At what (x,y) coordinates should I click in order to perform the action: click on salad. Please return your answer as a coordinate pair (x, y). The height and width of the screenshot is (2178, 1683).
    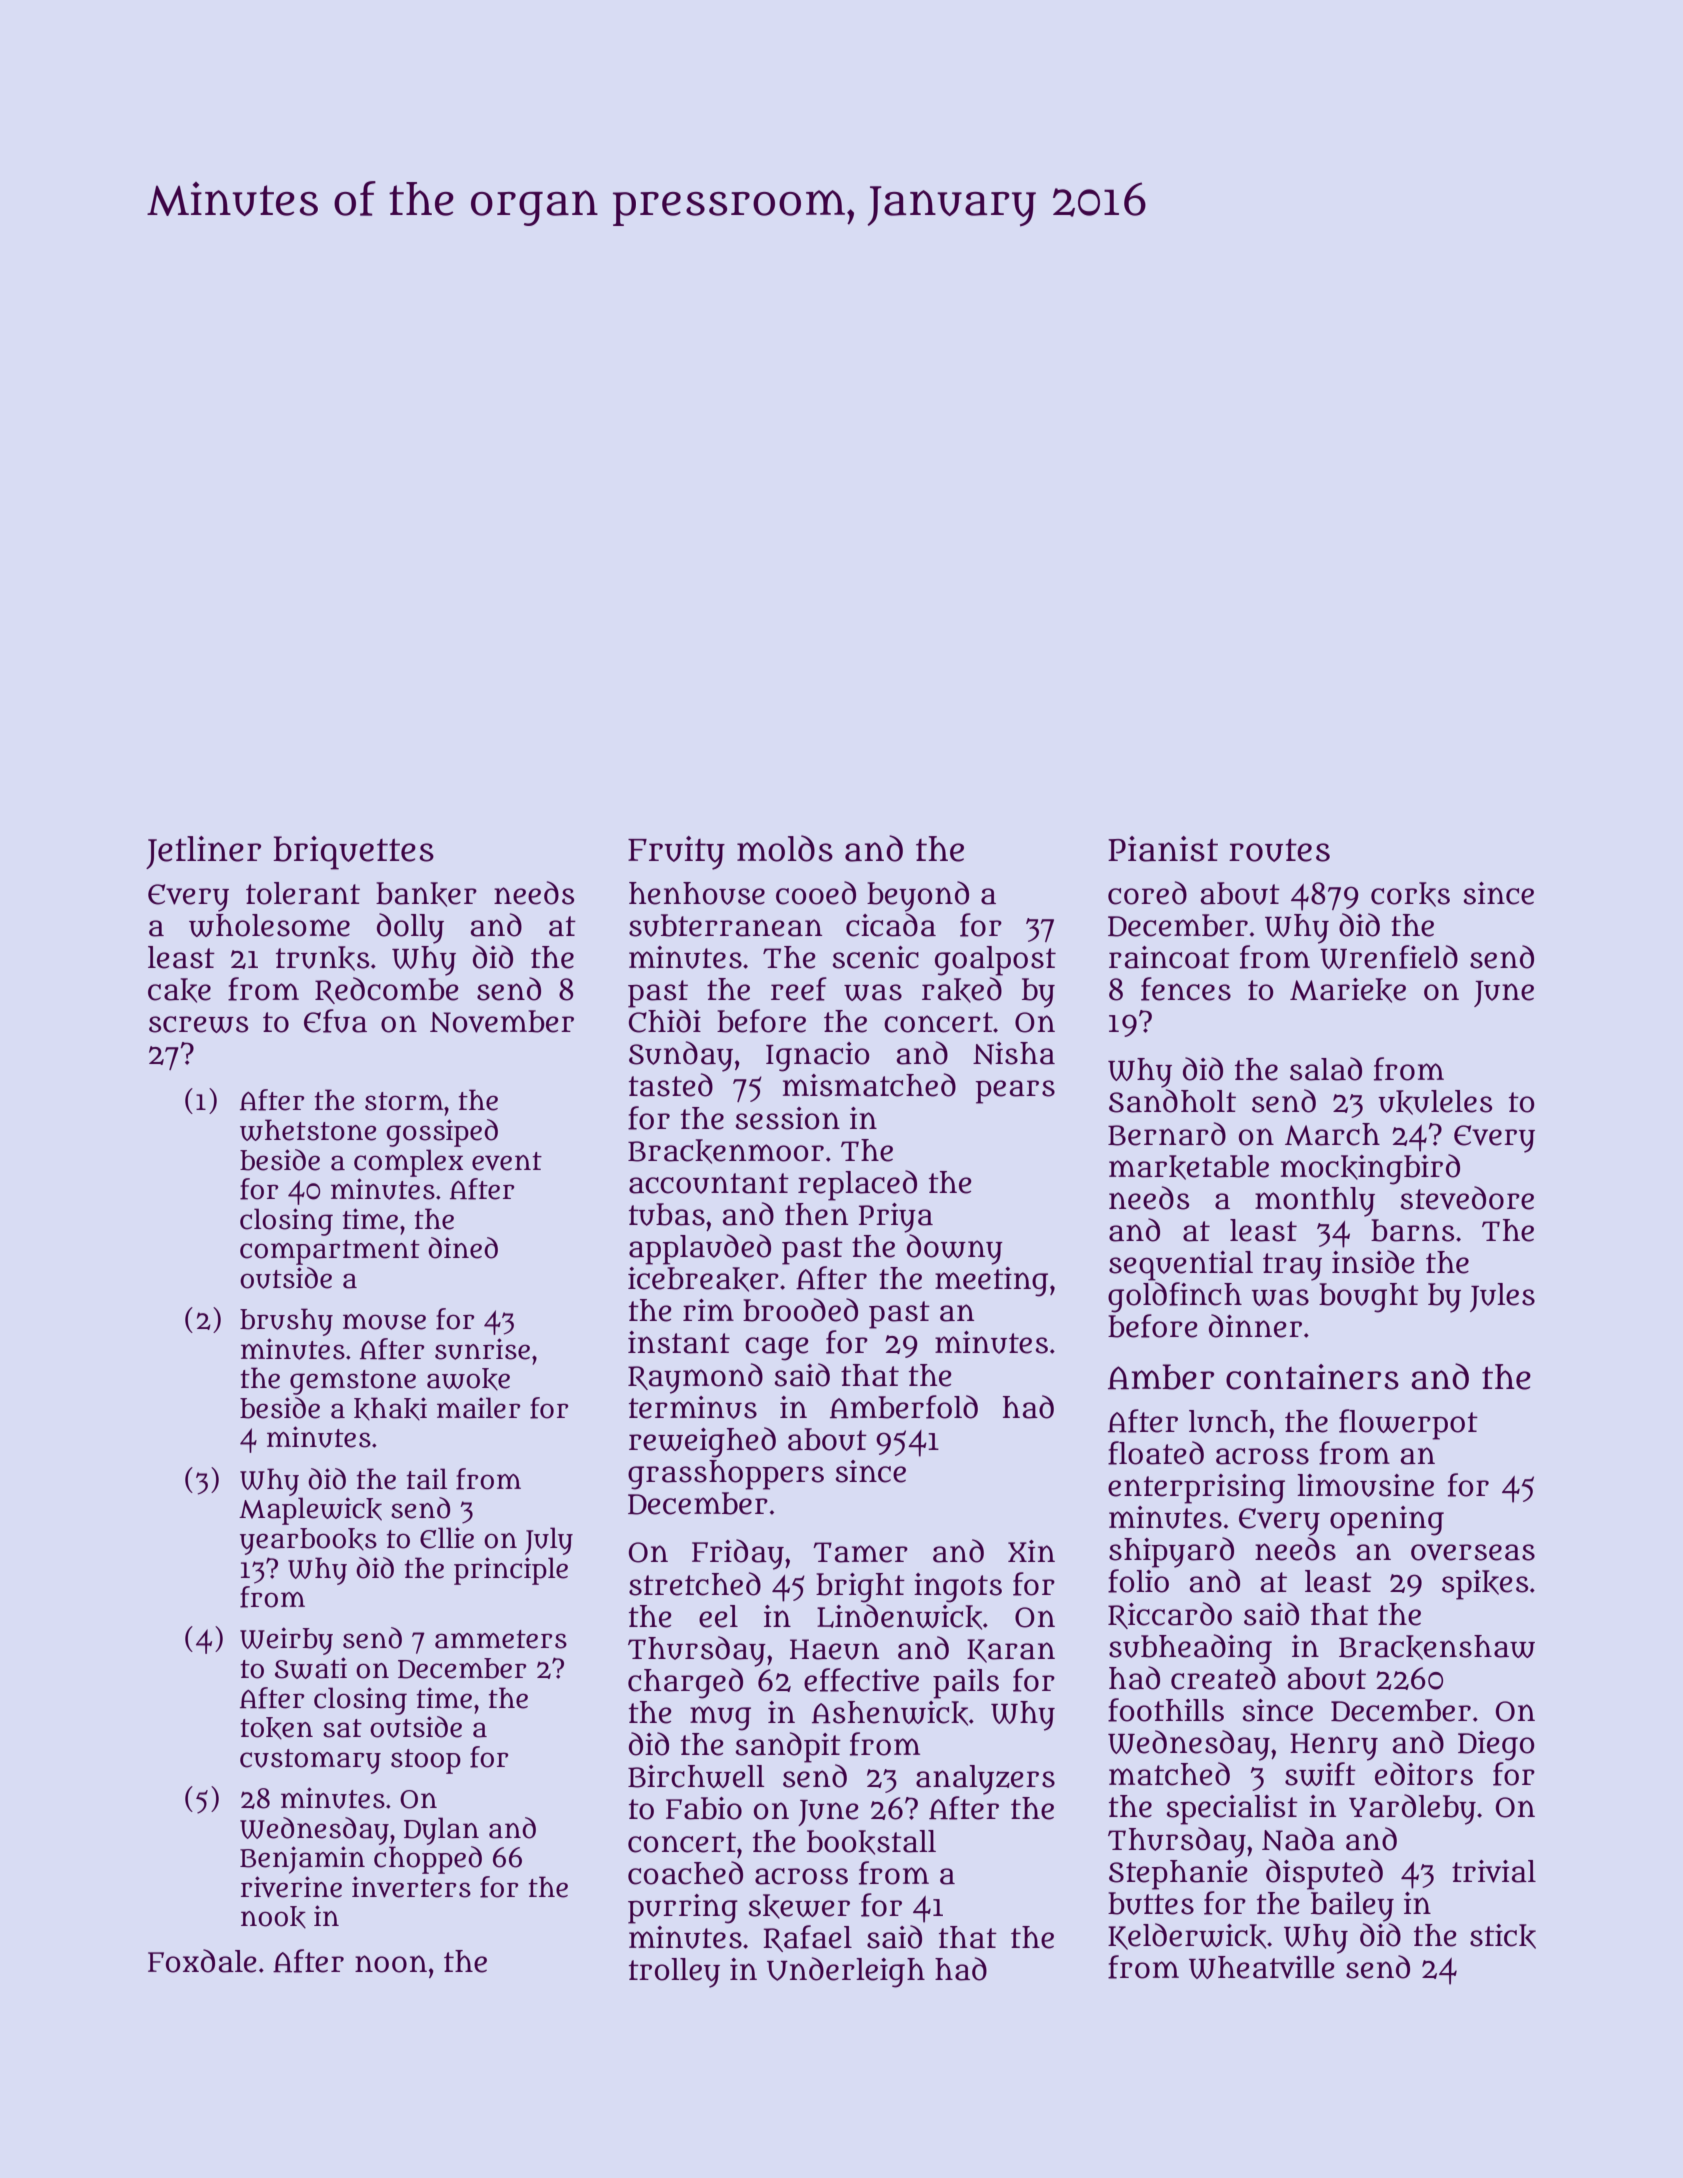
    Looking at the image, I should click on (1326, 1069).
